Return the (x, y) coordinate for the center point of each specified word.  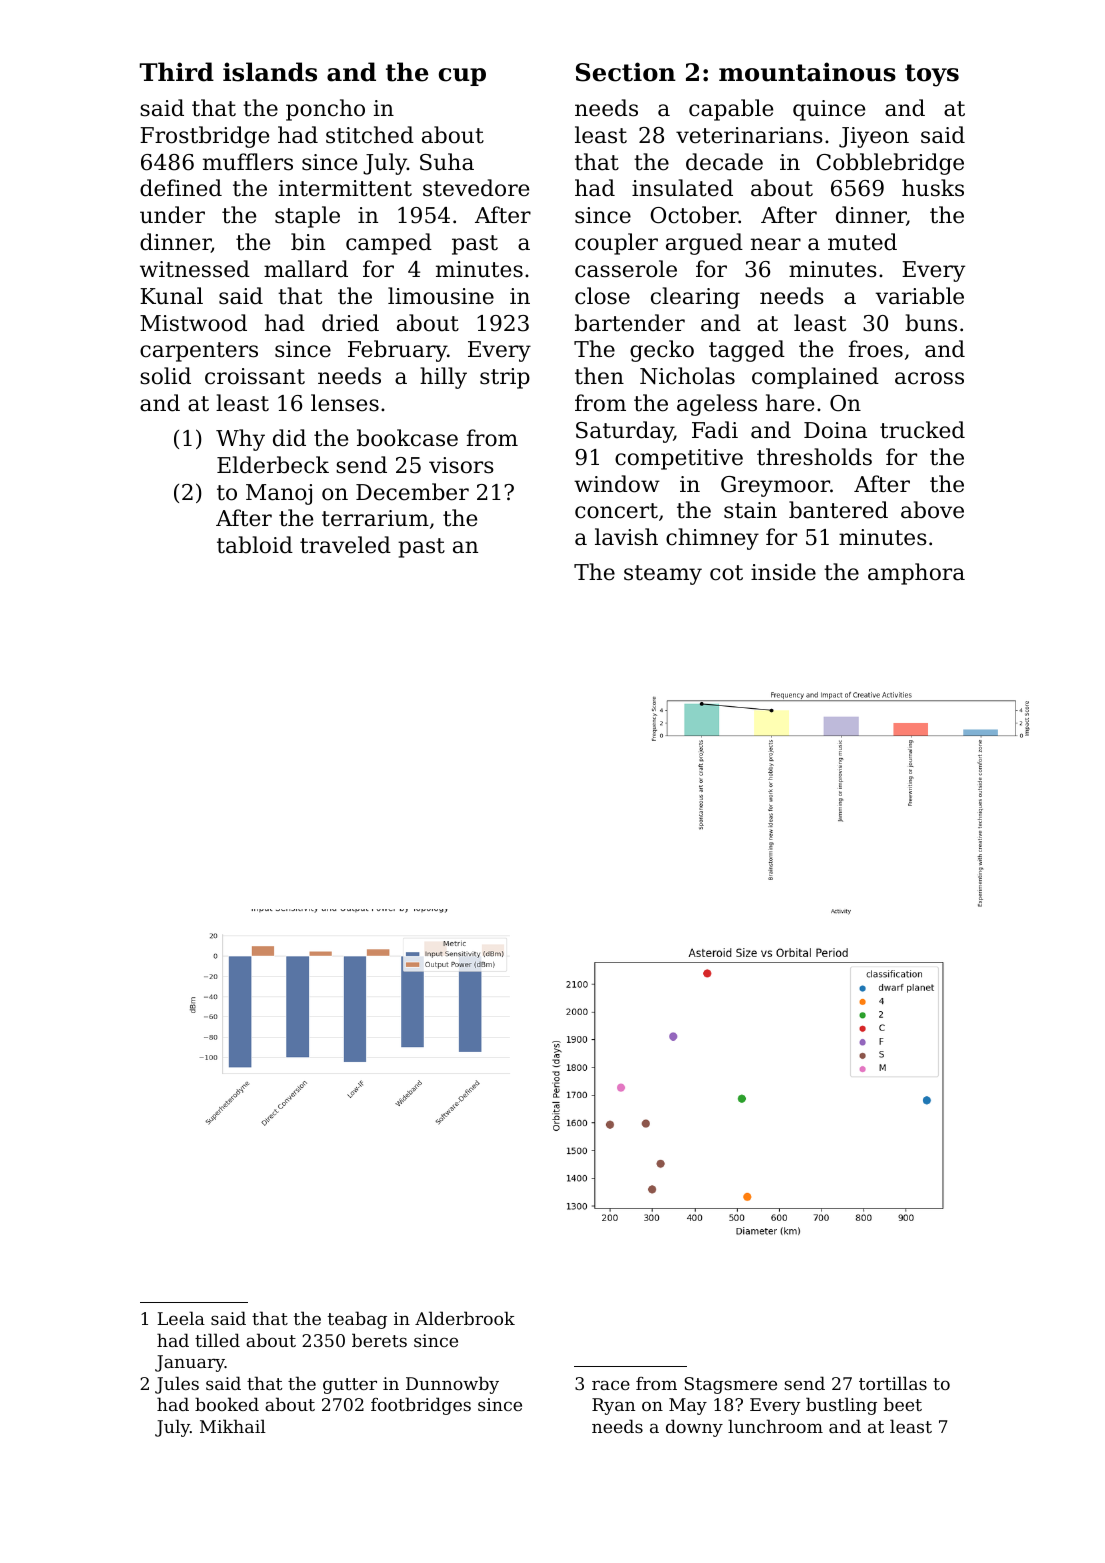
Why (240, 440)
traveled (345, 545)
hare (790, 403)
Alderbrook (465, 1318)
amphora (916, 574)
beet (903, 1404)
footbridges (421, 1406)
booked (227, 1404)
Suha (447, 162)
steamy (663, 575)
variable (919, 296)
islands (270, 72)
